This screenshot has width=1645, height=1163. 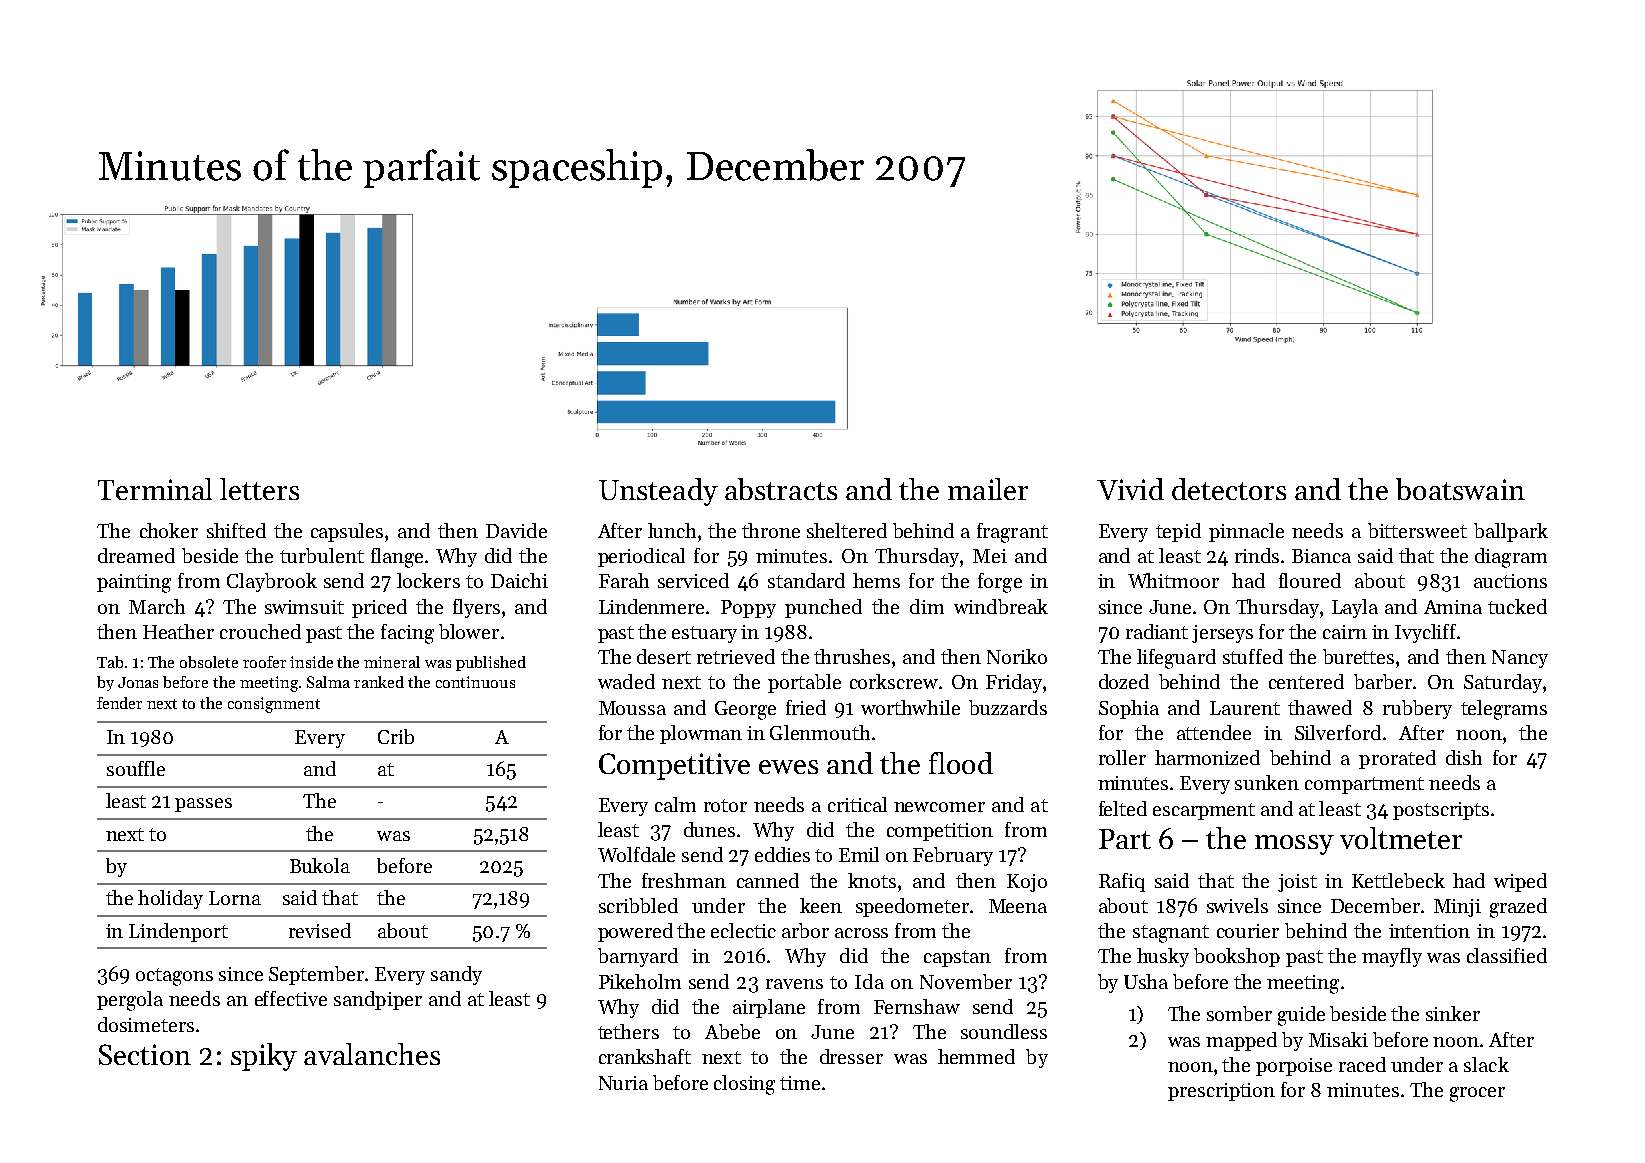 I want to click on postscripts, so click(x=1441, y=811).
